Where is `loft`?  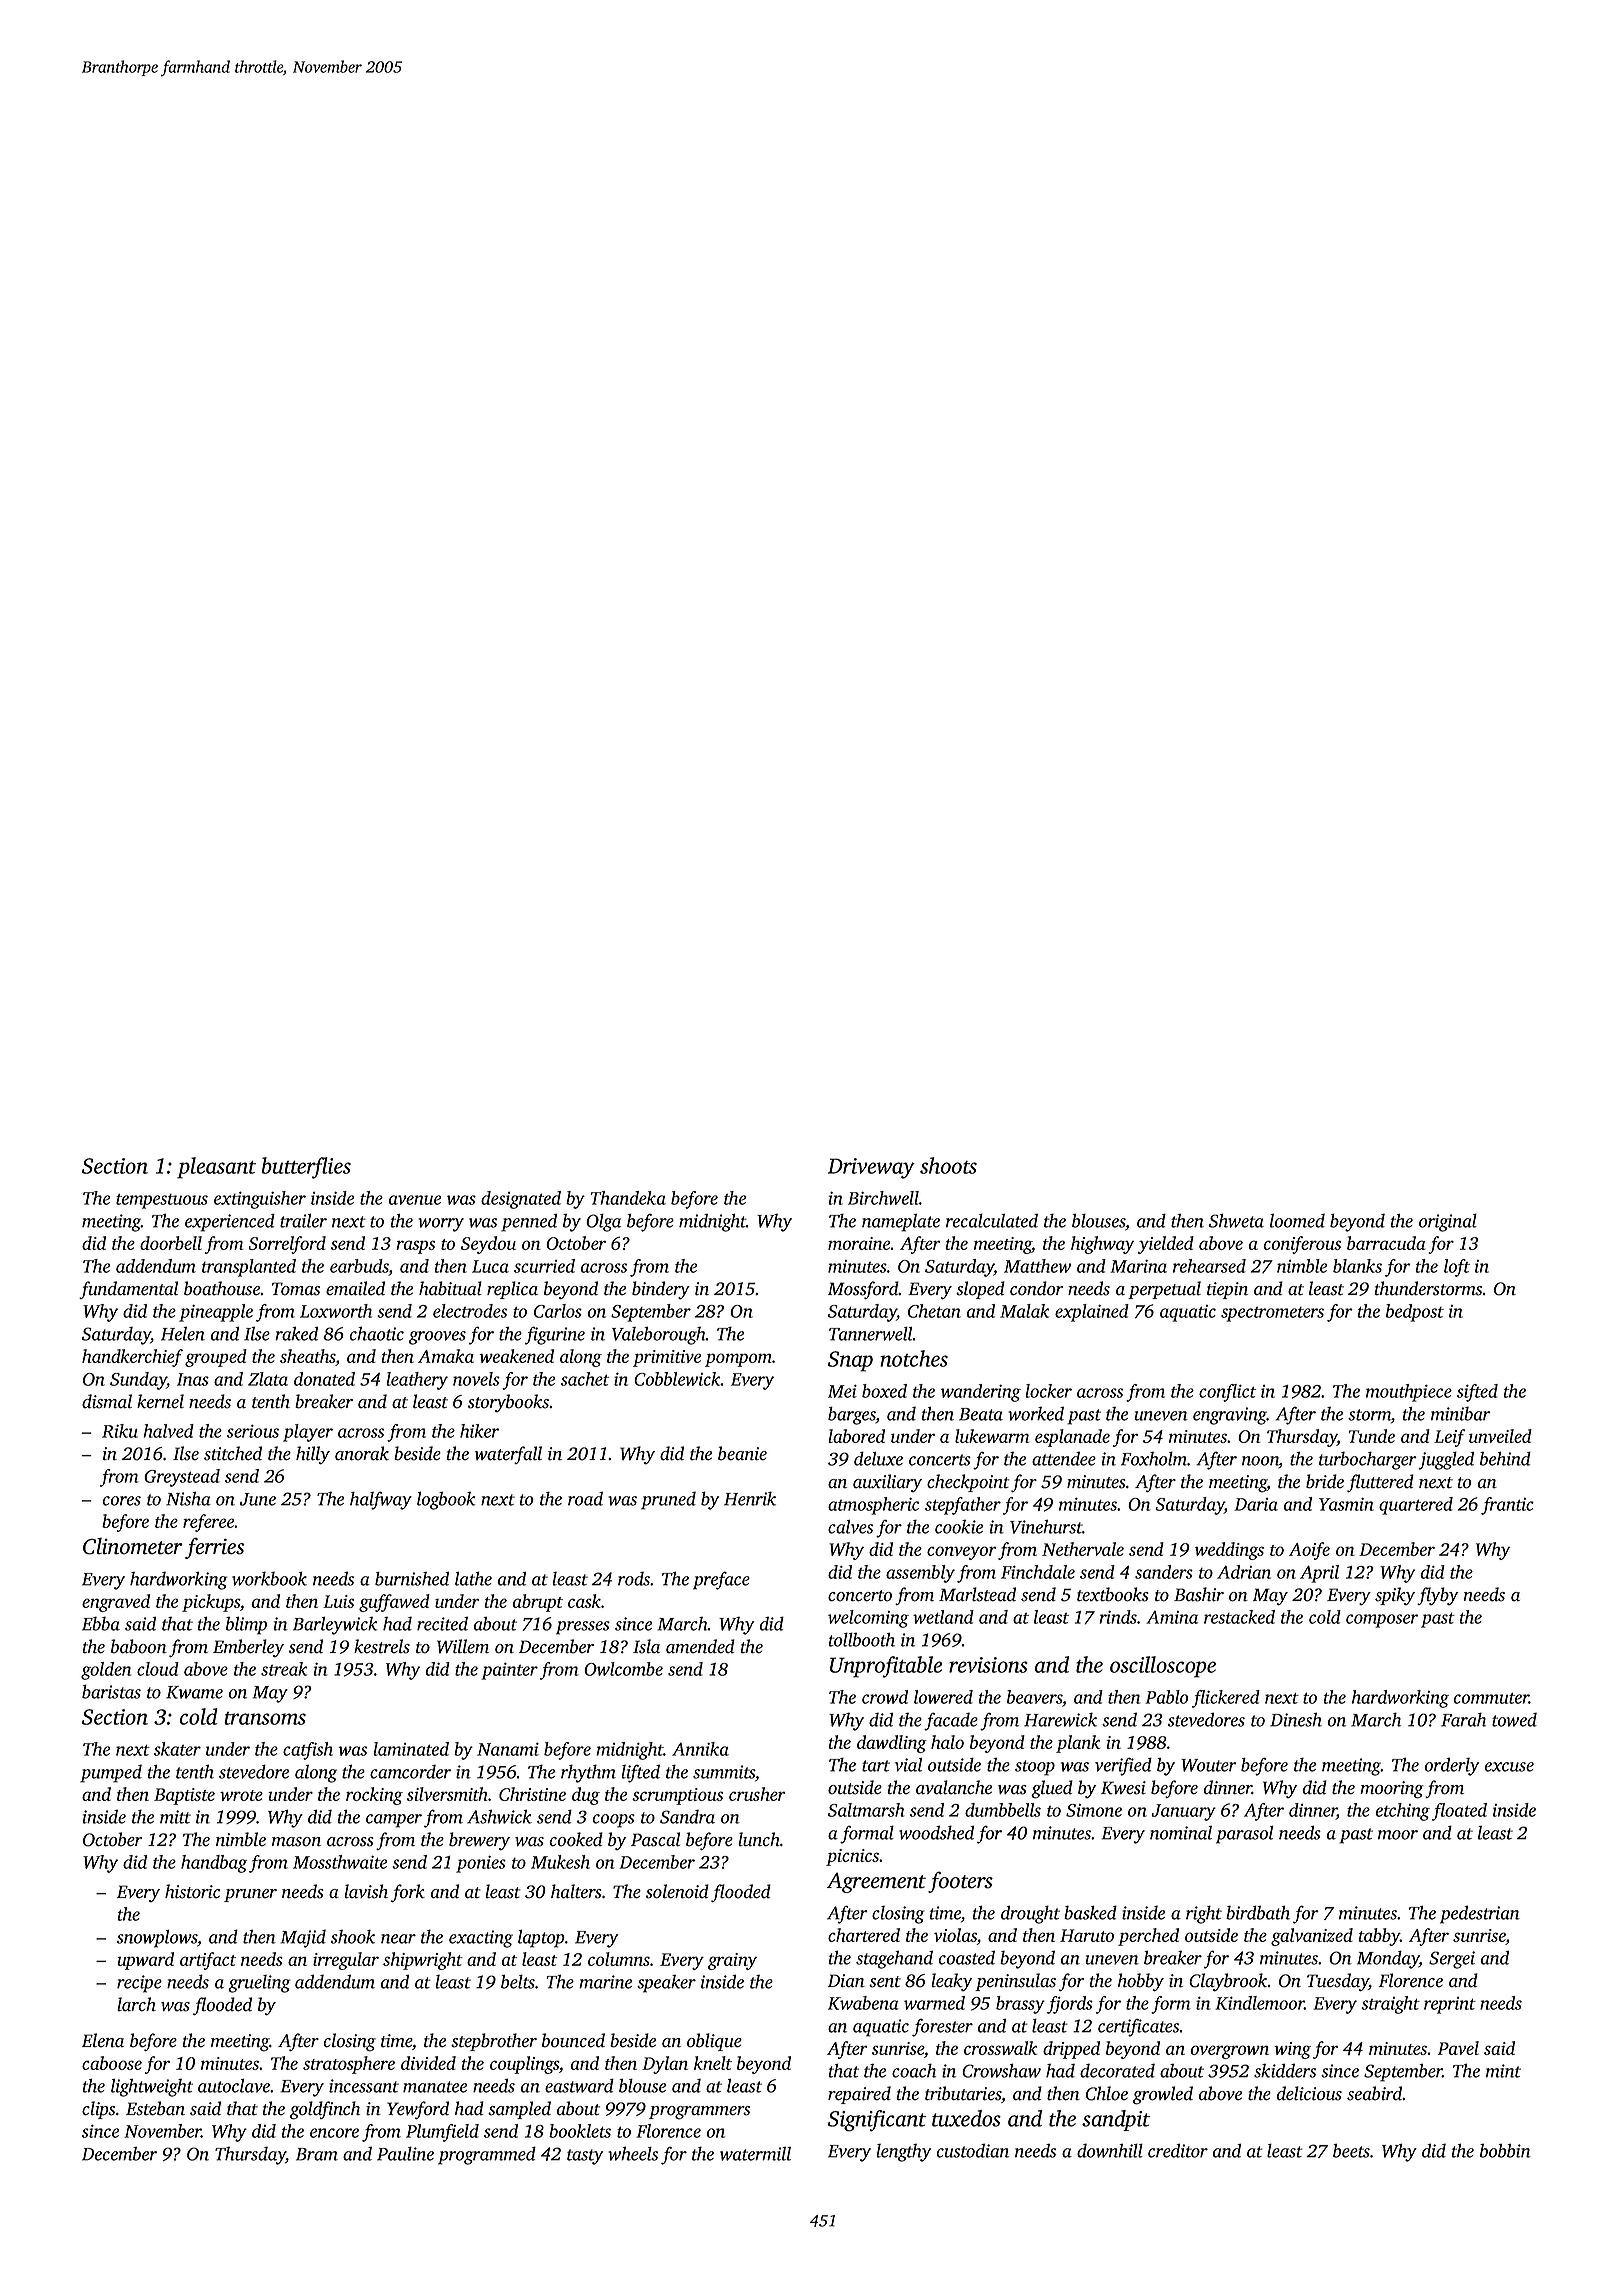 loft is located at coordinates (1457, 1268).
